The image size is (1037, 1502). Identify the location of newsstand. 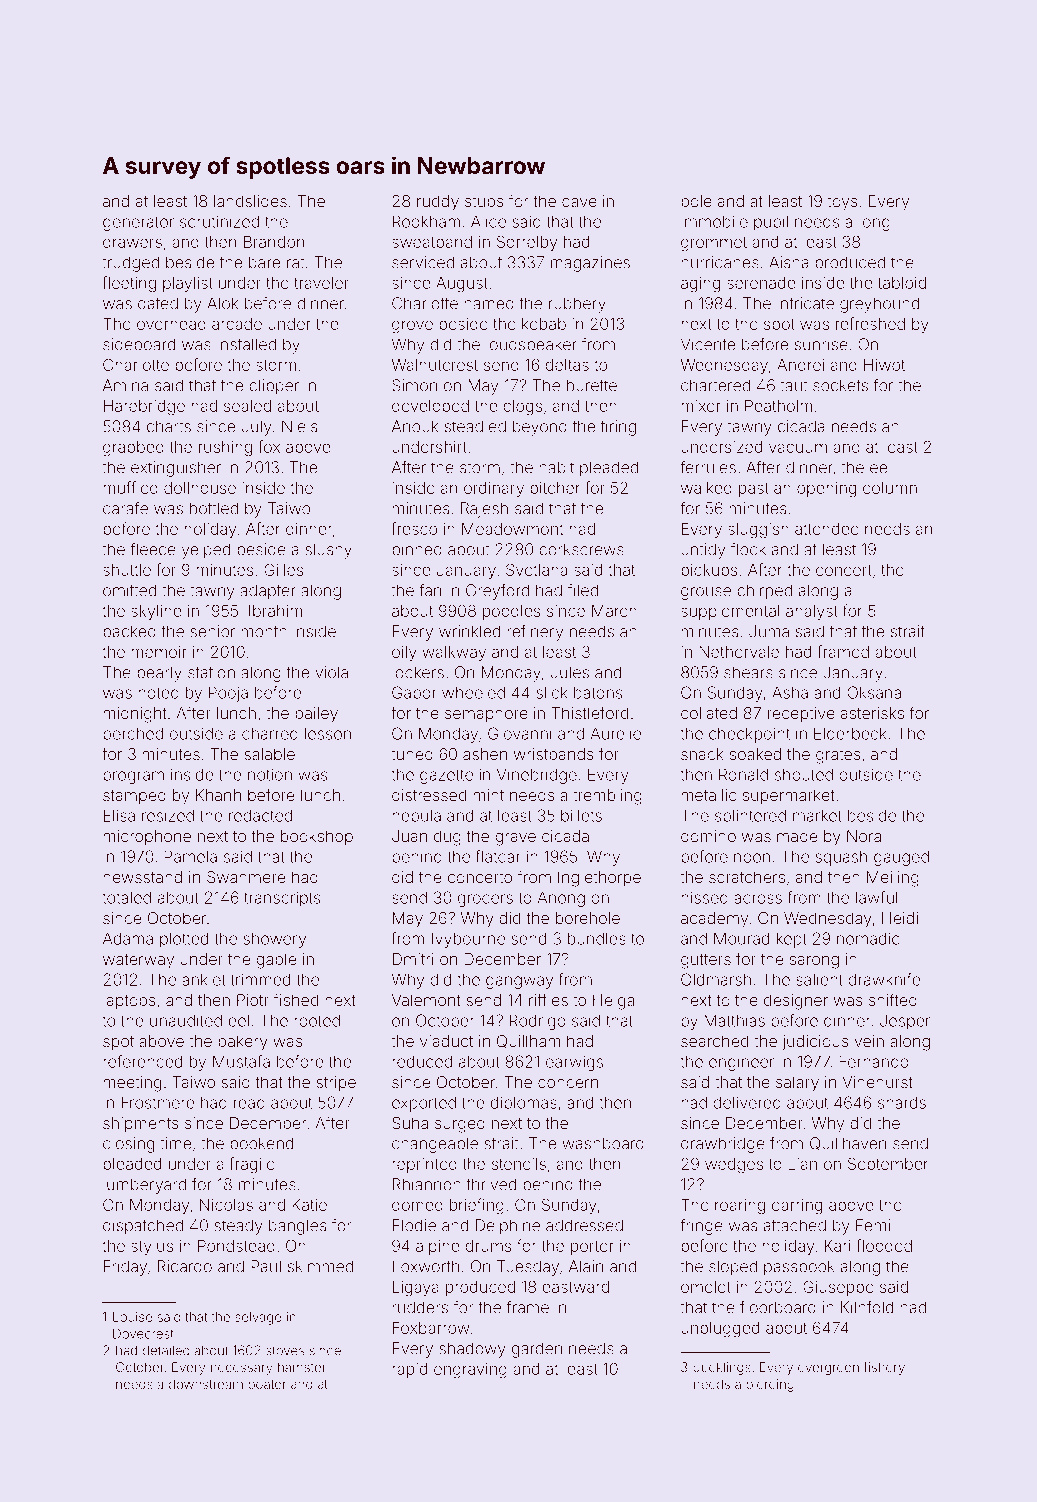
(142, 877).
